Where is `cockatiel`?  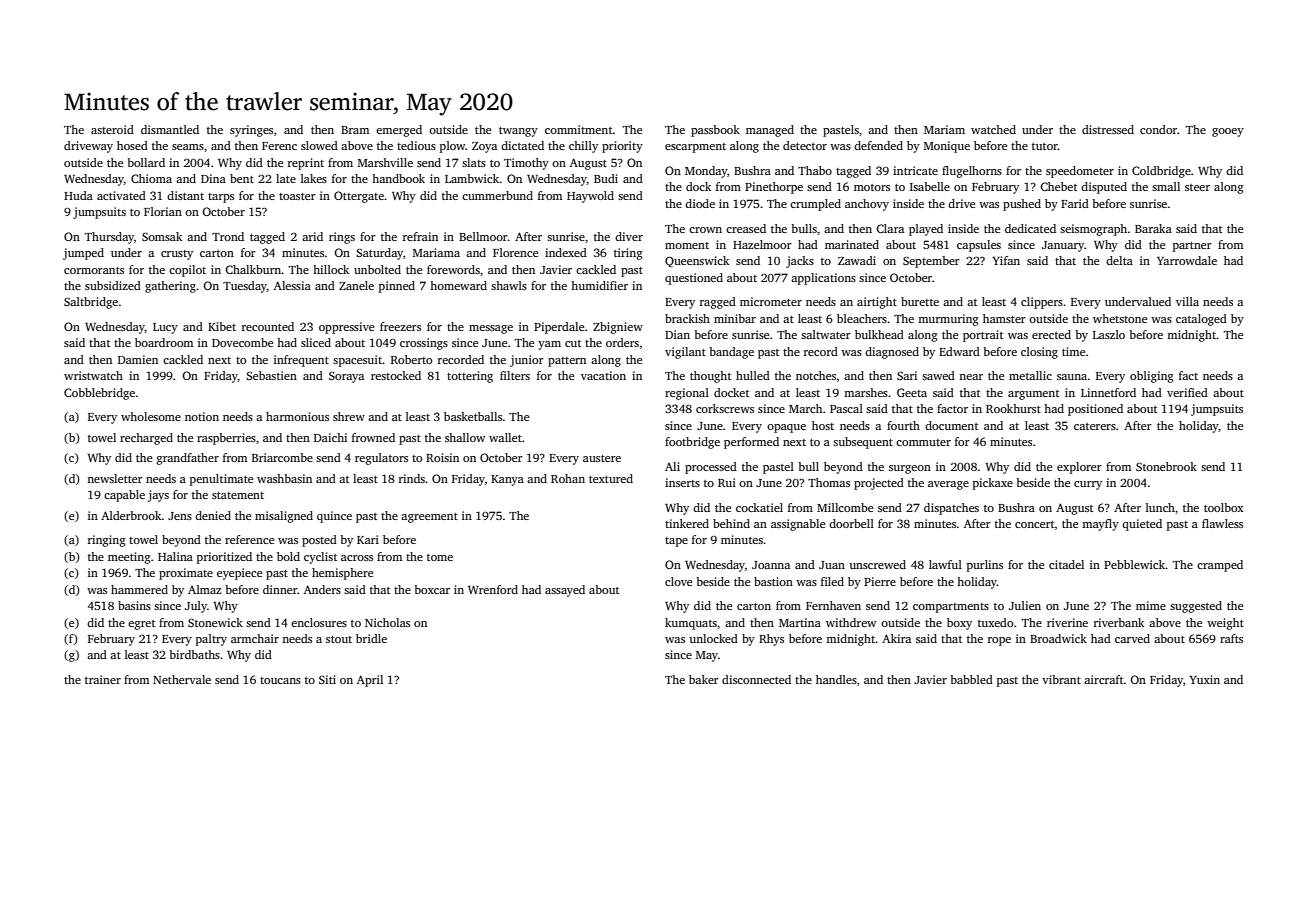
cockatiel is located at coordinates (759, 507).
